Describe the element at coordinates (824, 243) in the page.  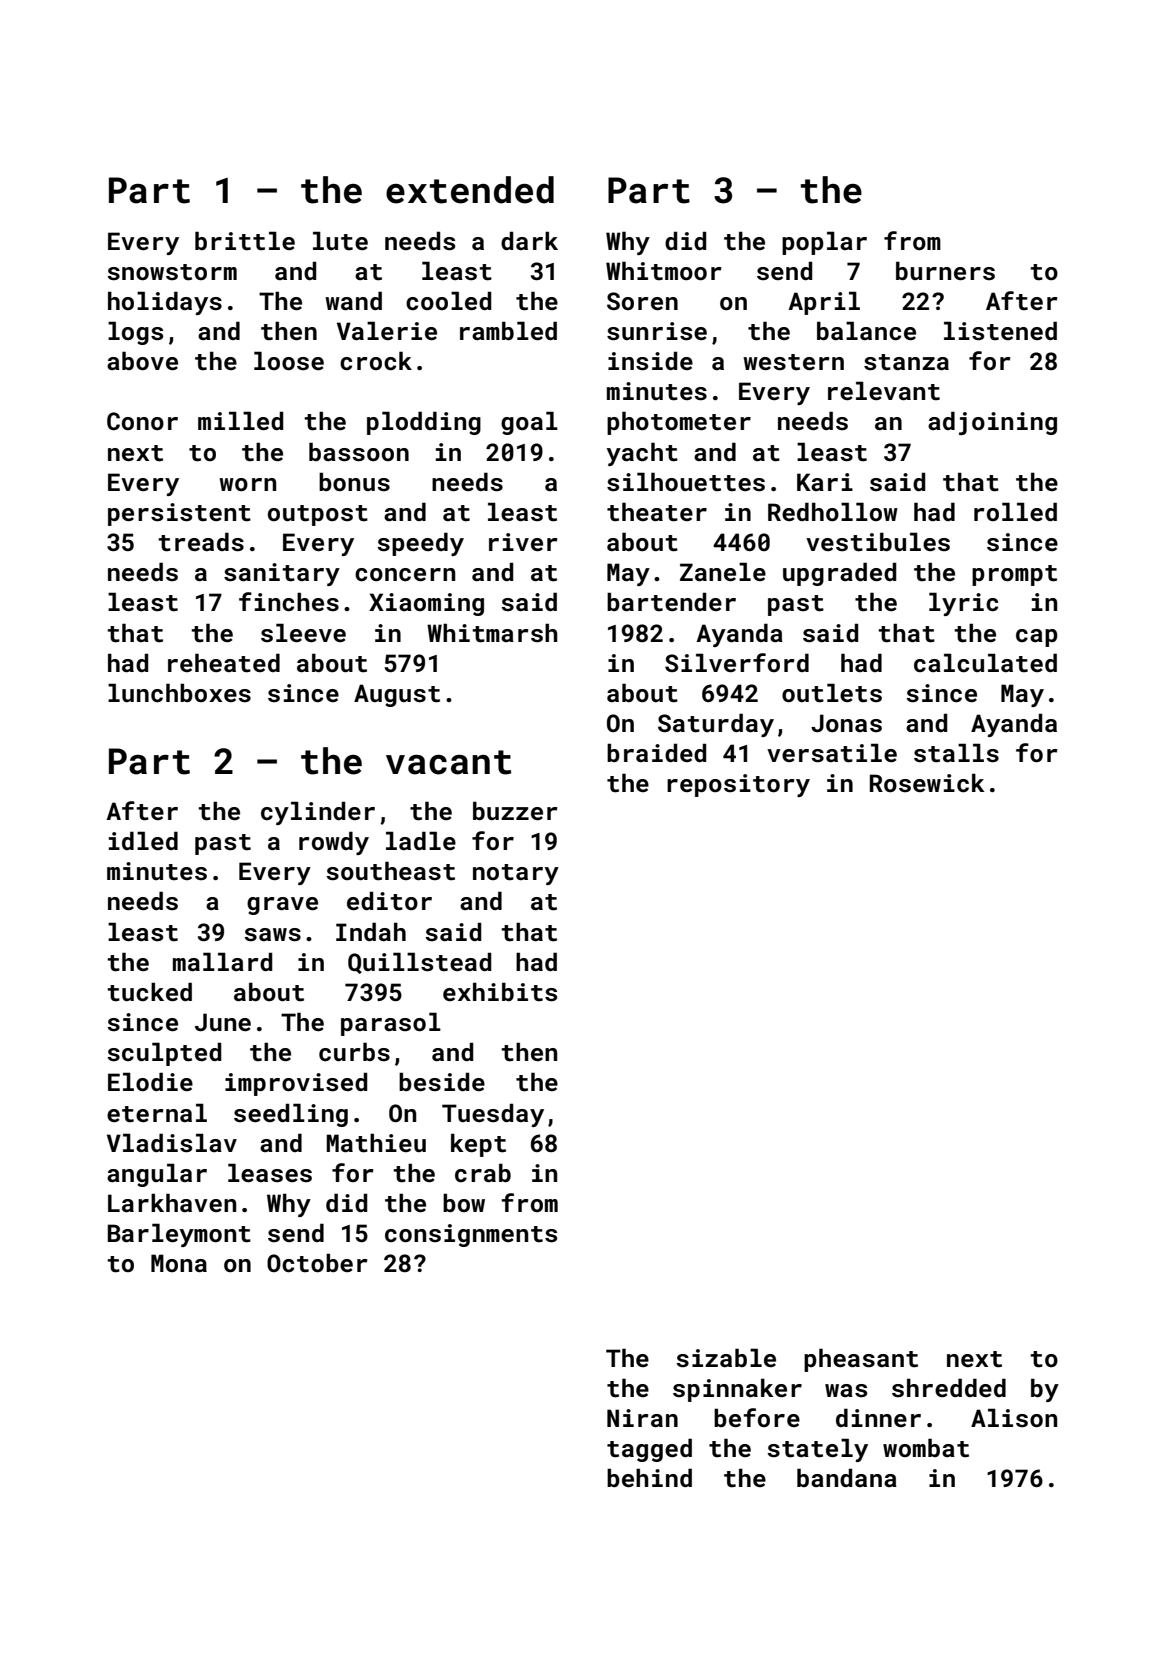
I see `poplar` at that location.
